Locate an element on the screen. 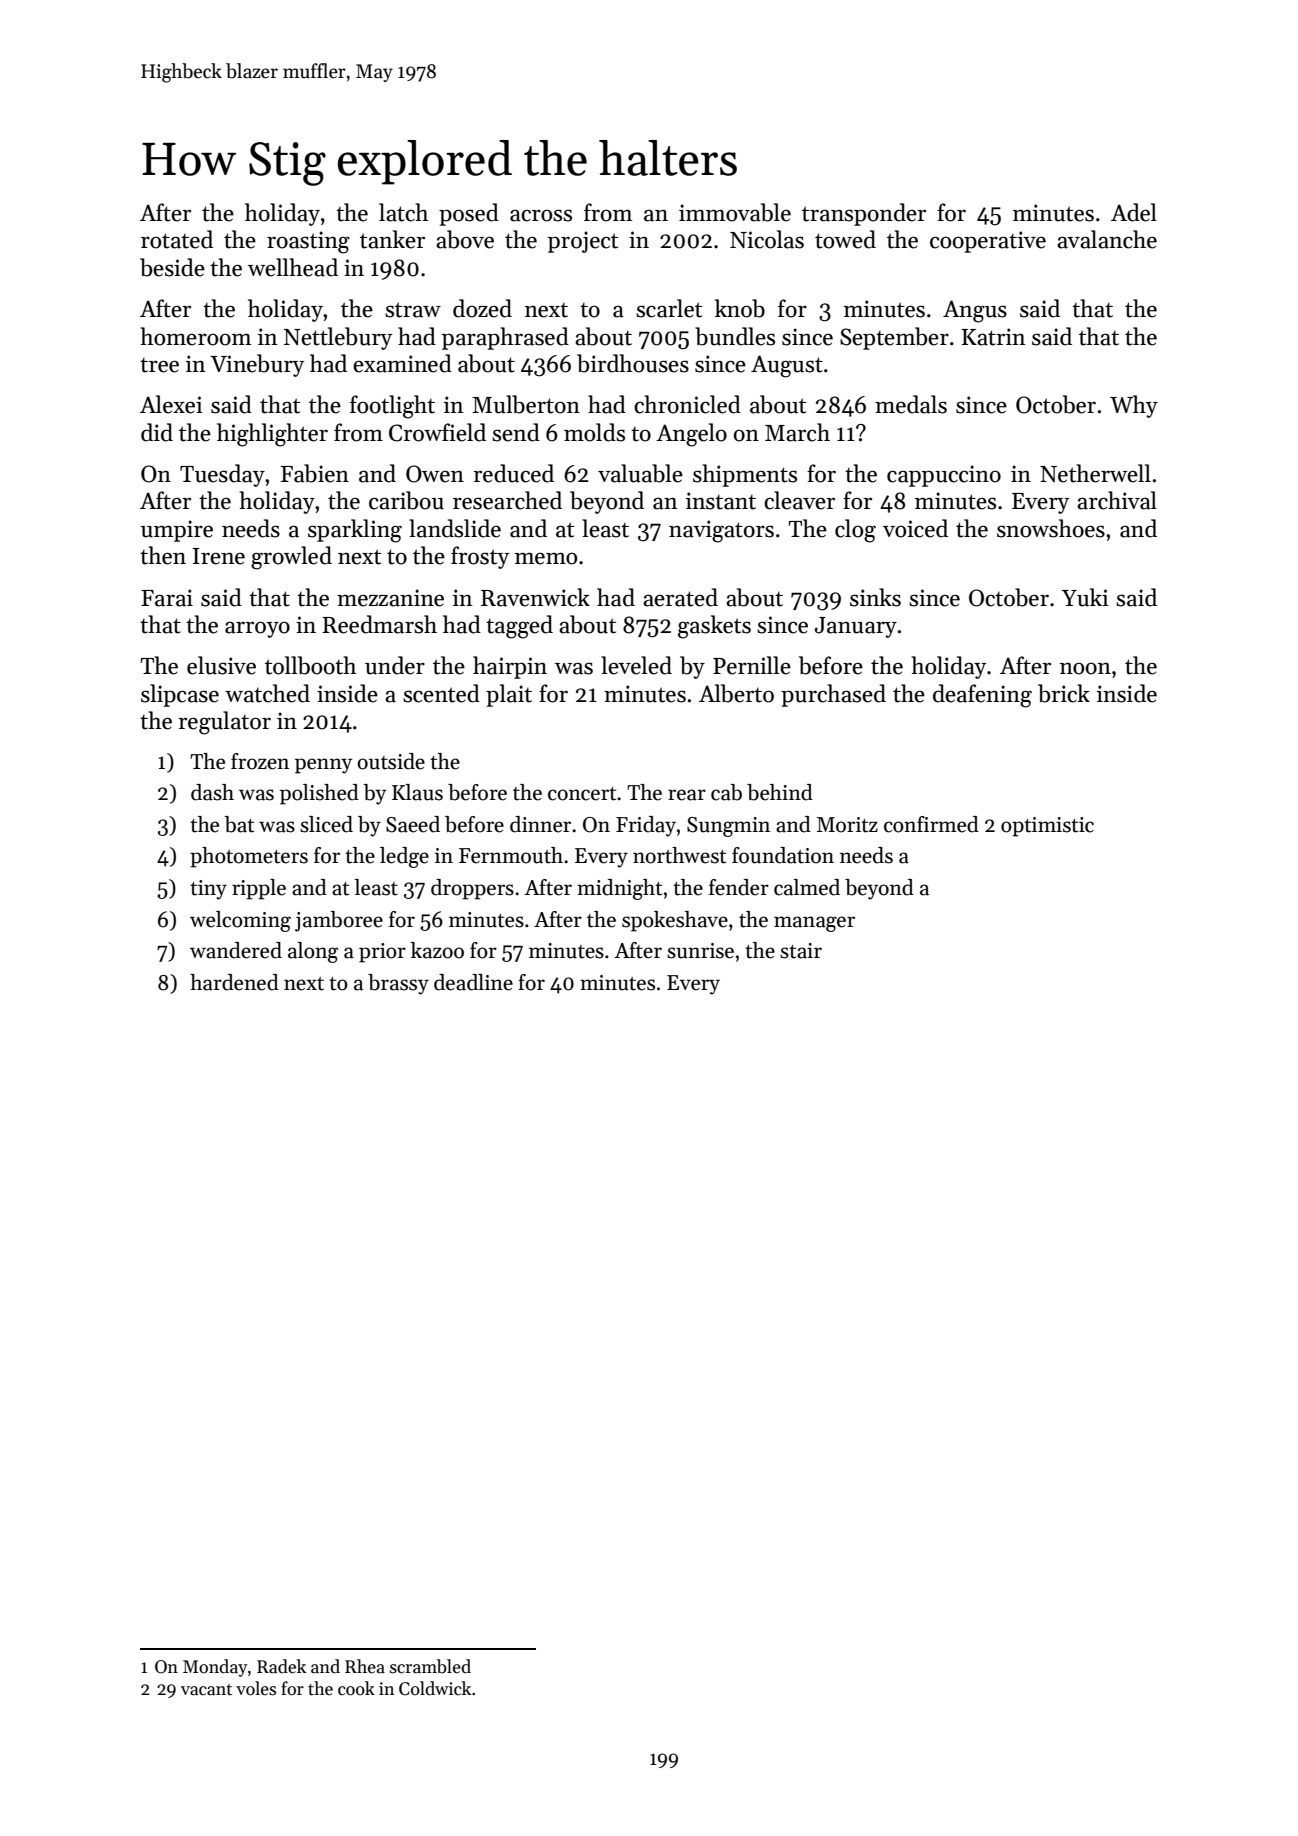 Image resolution: width=1298 pixels, height=1836 pixels. stair is located at coordinates (801, 951).
